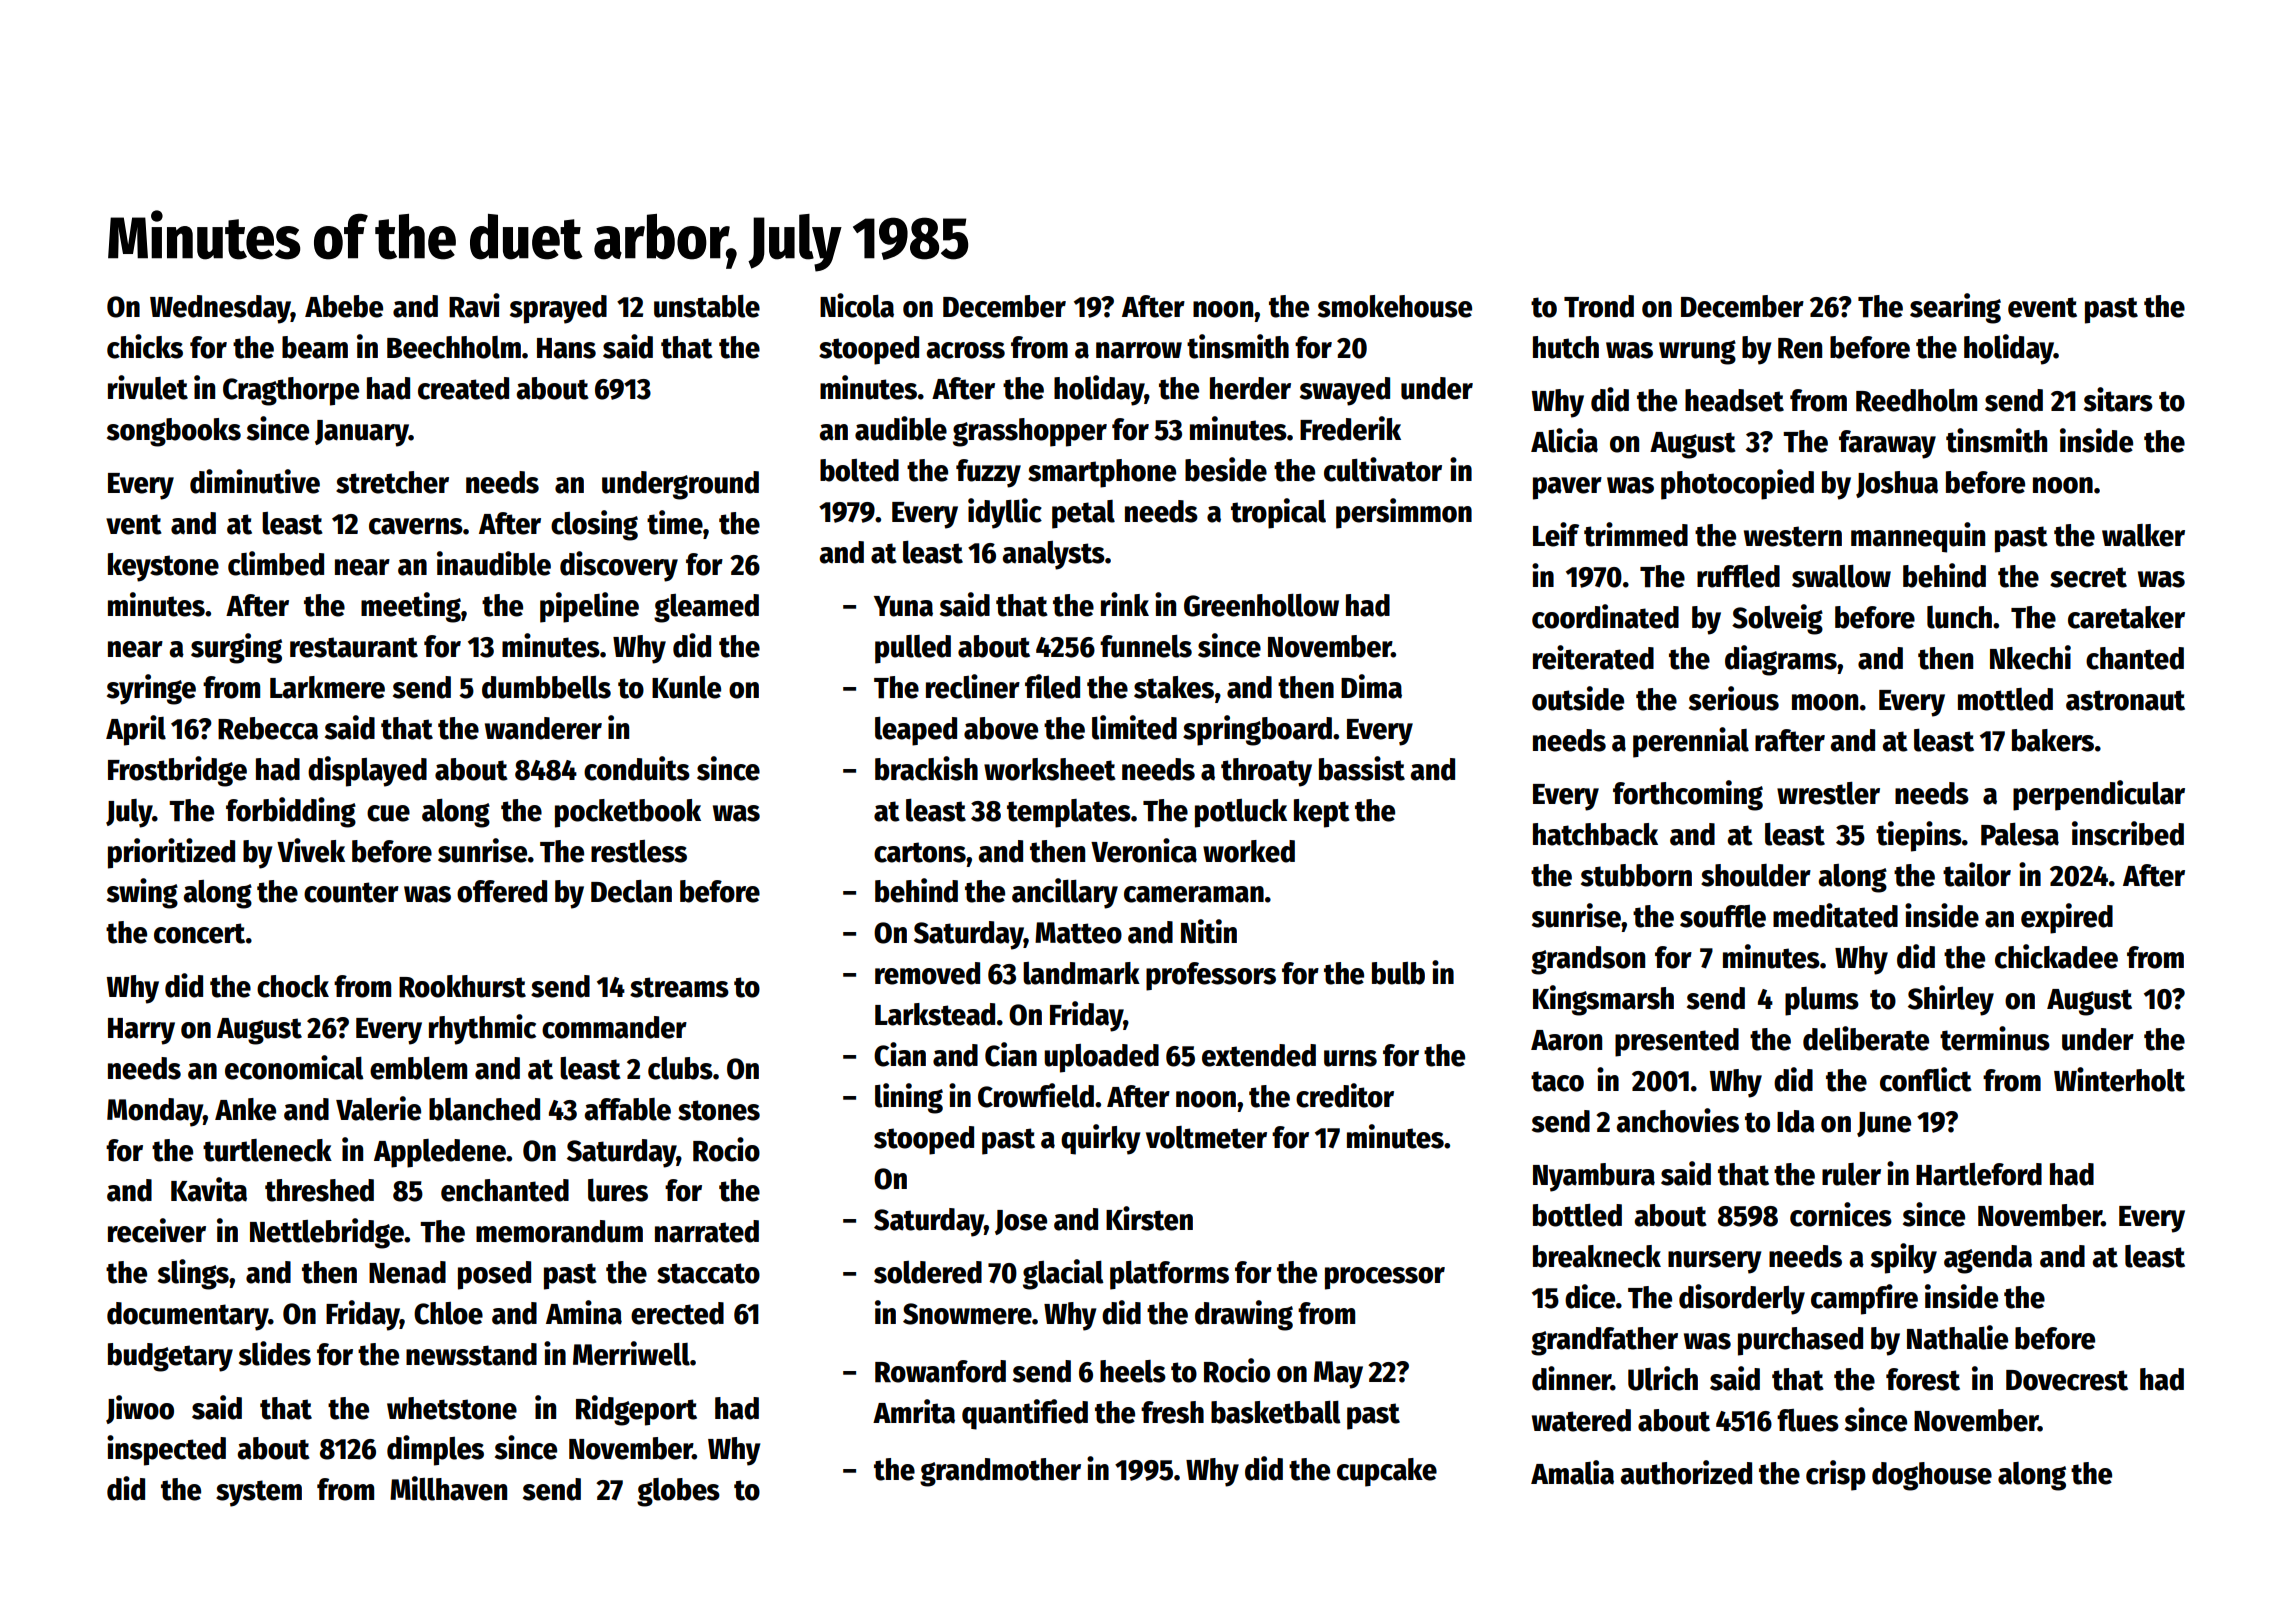 The width and height of the screenshot is (2292, 1620). What do you see at coordinates (1021, 1222) in the screenshot?
I see `Jose` at bounding box center [1021, 1222].
